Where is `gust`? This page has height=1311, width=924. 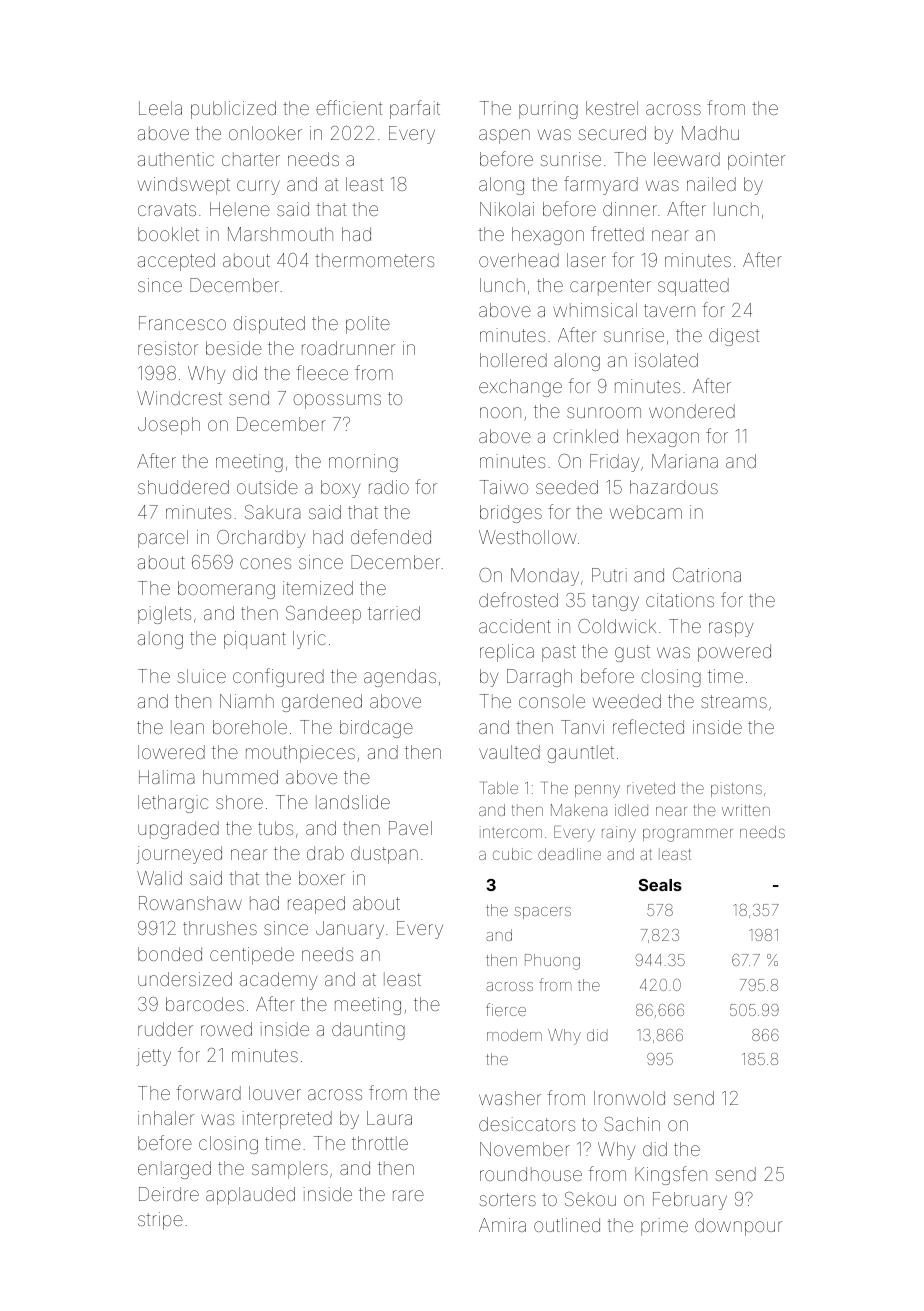 gust is located at coordinates (632, 653).
